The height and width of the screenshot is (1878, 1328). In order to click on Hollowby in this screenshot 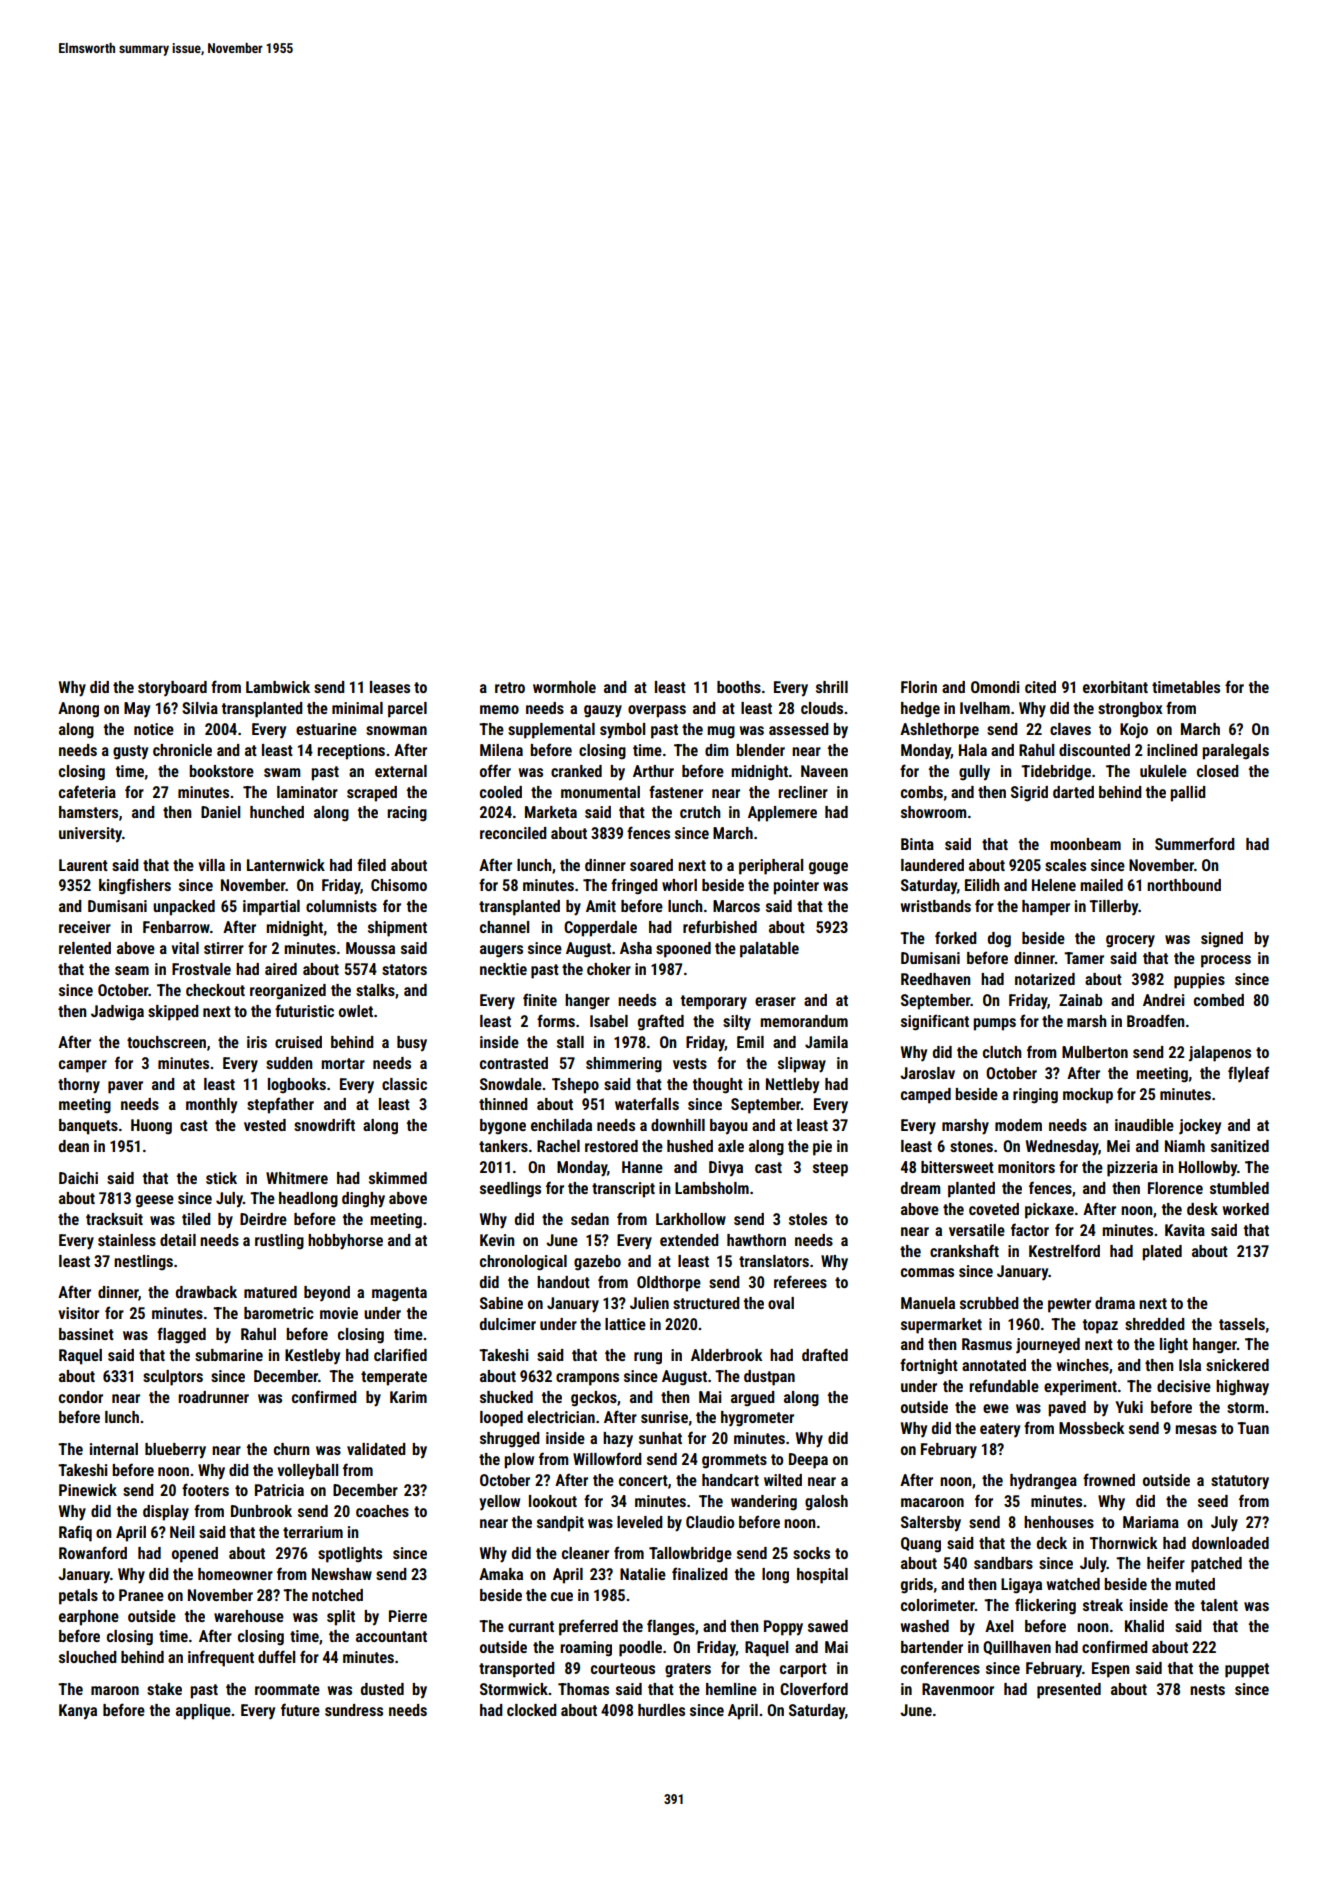, I will do `click(1208, 1169)`.
